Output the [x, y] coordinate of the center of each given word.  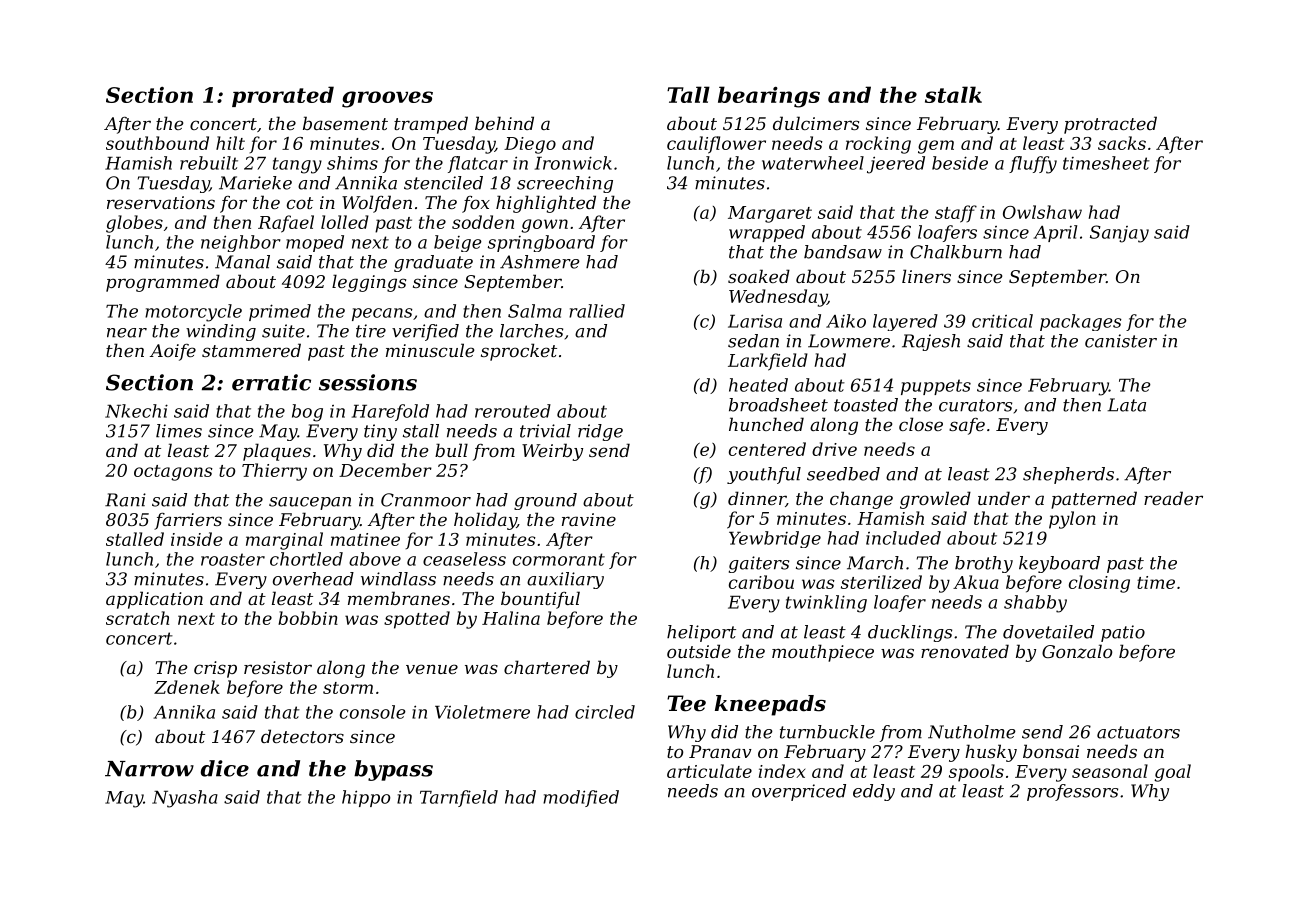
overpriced [799, 792]
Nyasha [185, 799]
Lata [1126, 405]
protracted [1110, 125]
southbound [157, 143]
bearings [769, 97]
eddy [874, 792]
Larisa [755, 321]
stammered [251, 350]
